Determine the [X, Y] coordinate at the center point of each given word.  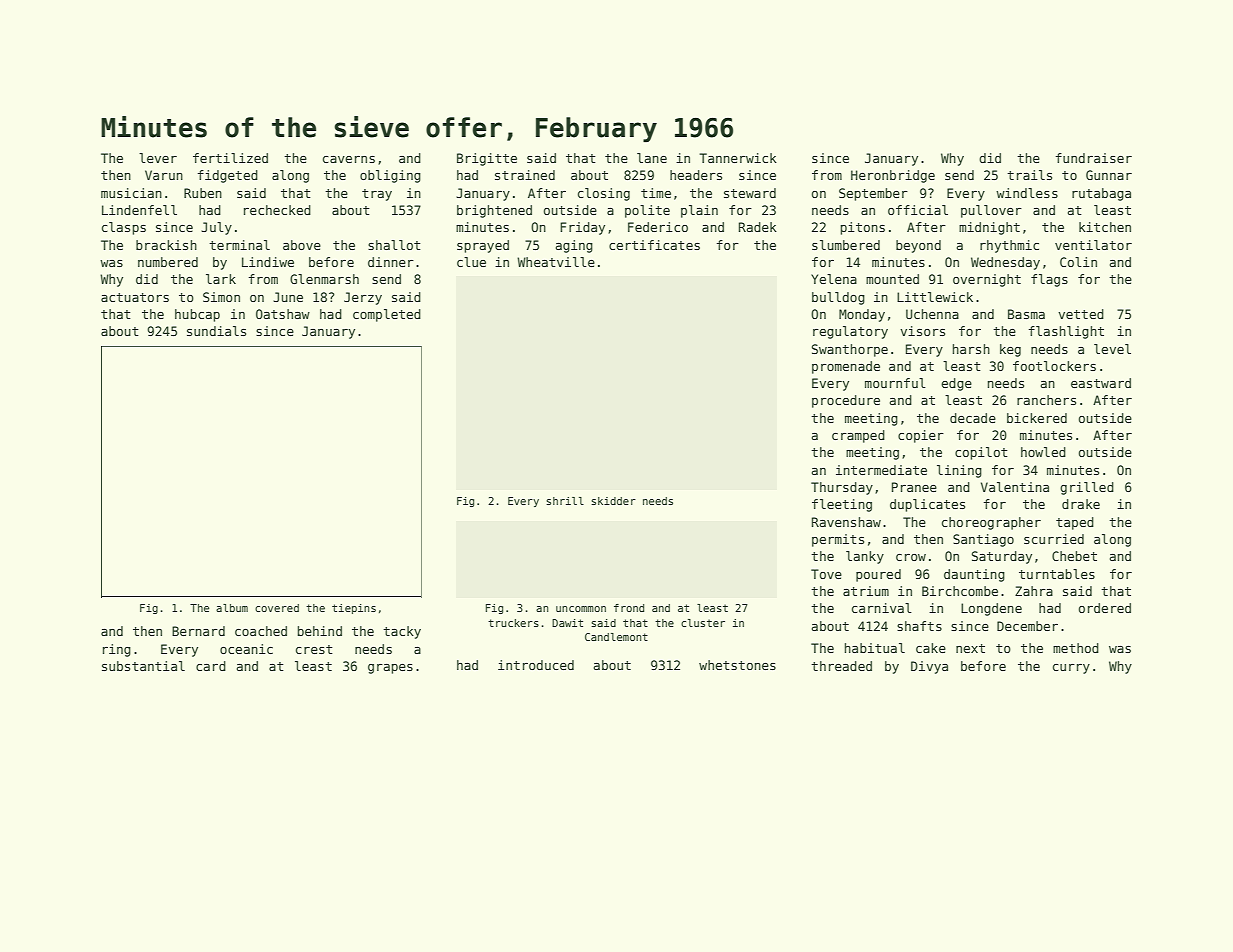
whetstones [737, 665]
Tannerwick [738, 158]
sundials [216, 331]
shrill [565, 501]
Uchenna [932, 314]
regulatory [850, 332]
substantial [143, 666]
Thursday [842, 488]
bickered [1037, 418]
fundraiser [1094, 158]
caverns [349, 159]
